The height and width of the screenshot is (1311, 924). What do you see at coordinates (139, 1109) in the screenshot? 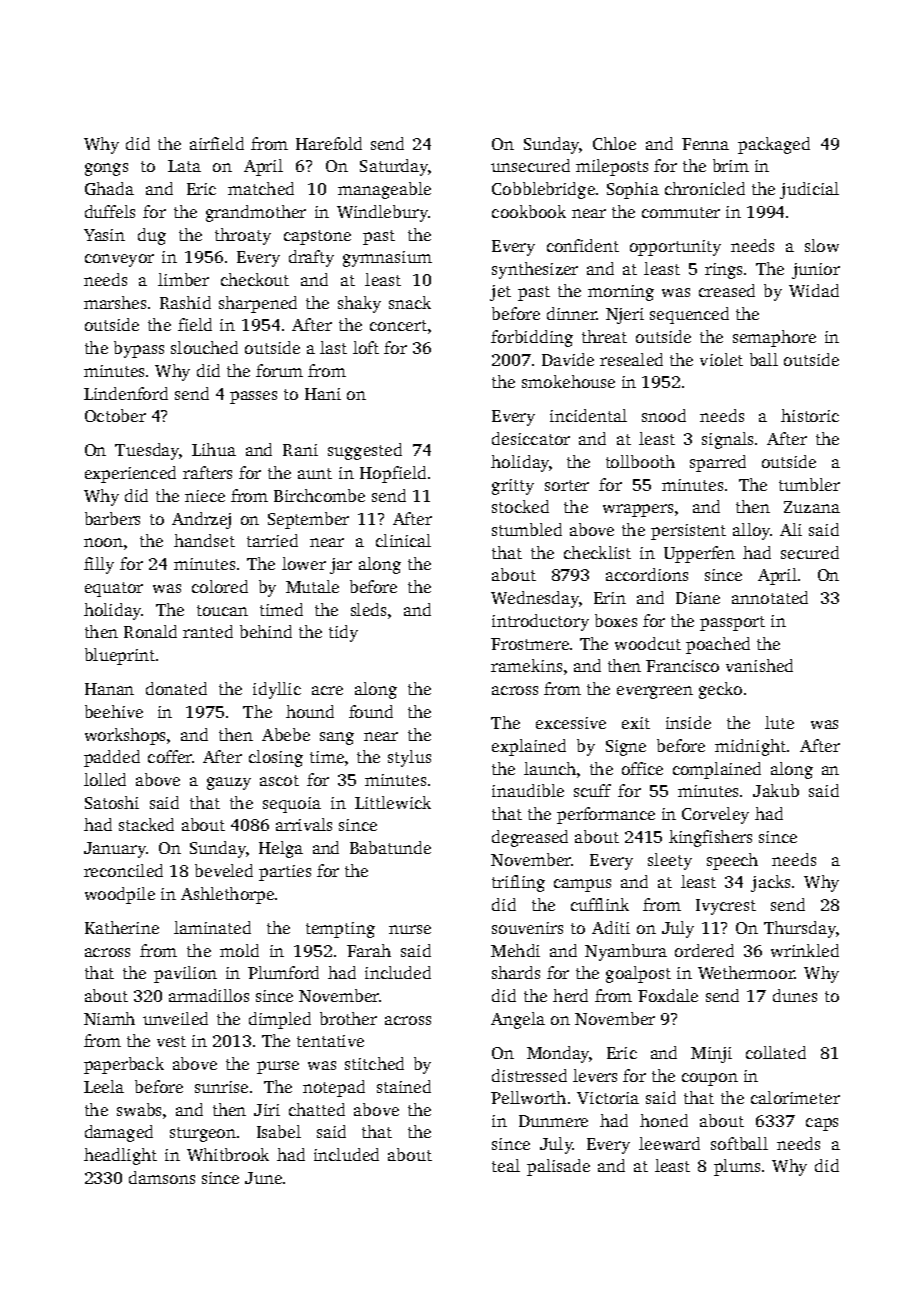
I see `swabs` at bounding box center [139, 1109].
